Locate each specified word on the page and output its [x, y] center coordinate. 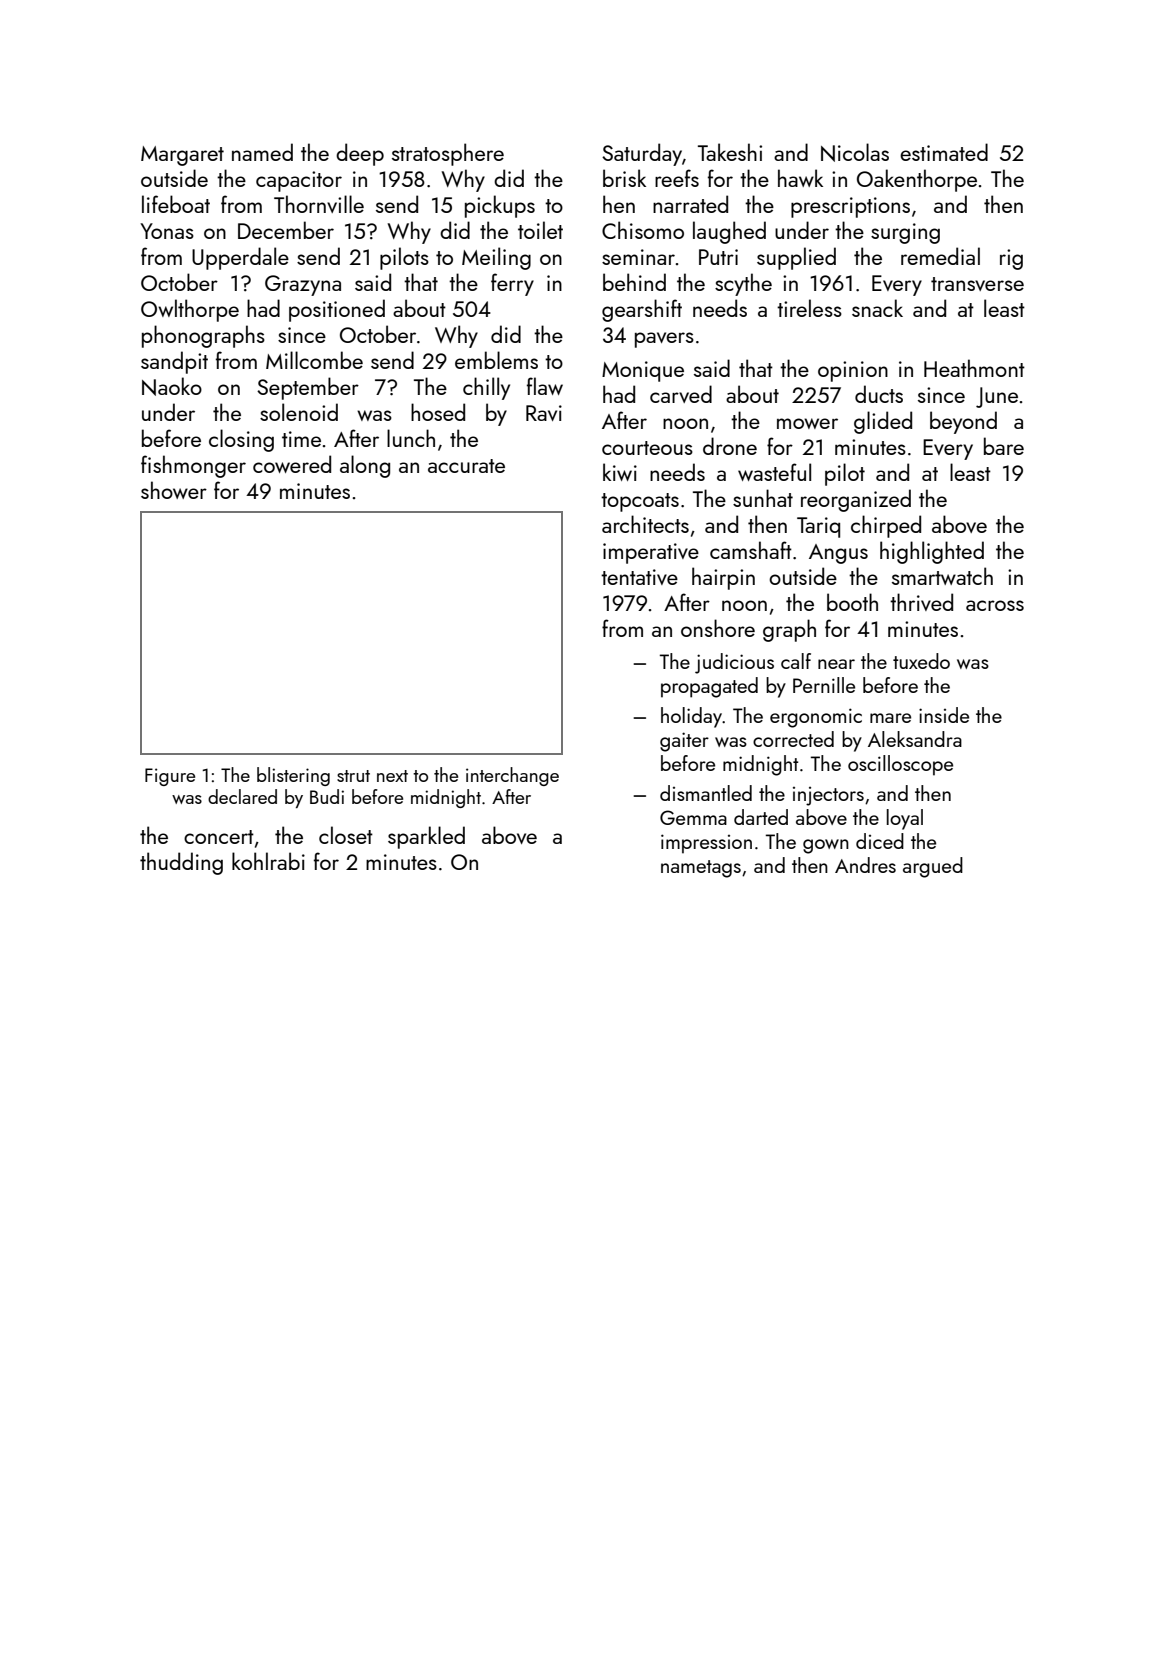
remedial [940, 256]
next [392, 776]
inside [944, 715]
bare [1004, 446]
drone [730, 446]
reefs [677, 178]
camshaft [751, 550]
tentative [639, 577]
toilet [540, 230]
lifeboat [176, 204]
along [365, 466]
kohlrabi [268, 861]
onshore [718, 628]
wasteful [774, 472]
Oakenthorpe [917, 180]
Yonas [167, 231]
